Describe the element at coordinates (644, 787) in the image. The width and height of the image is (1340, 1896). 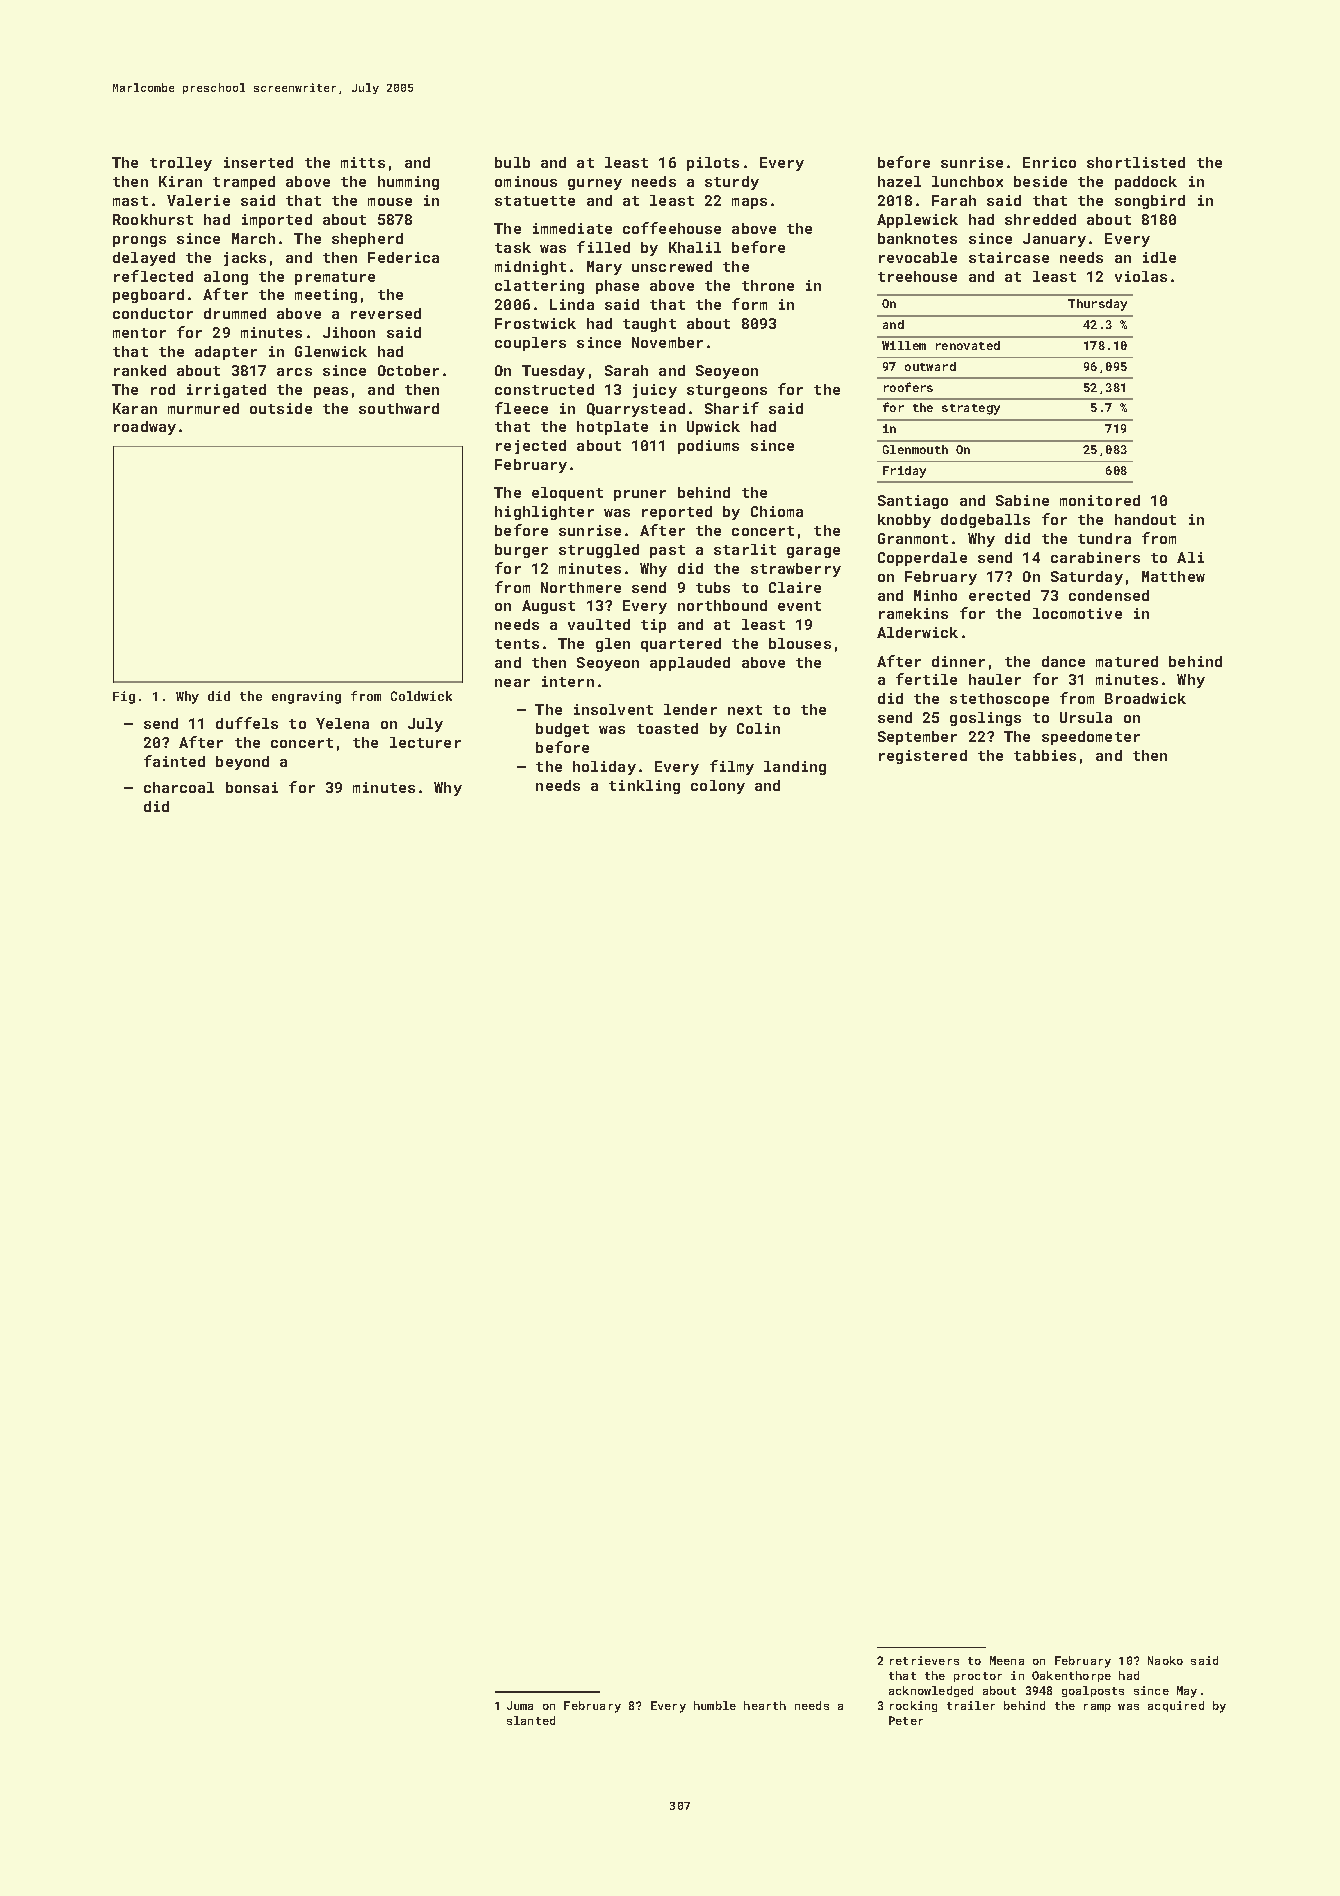
I see `tinkling` at that location.
